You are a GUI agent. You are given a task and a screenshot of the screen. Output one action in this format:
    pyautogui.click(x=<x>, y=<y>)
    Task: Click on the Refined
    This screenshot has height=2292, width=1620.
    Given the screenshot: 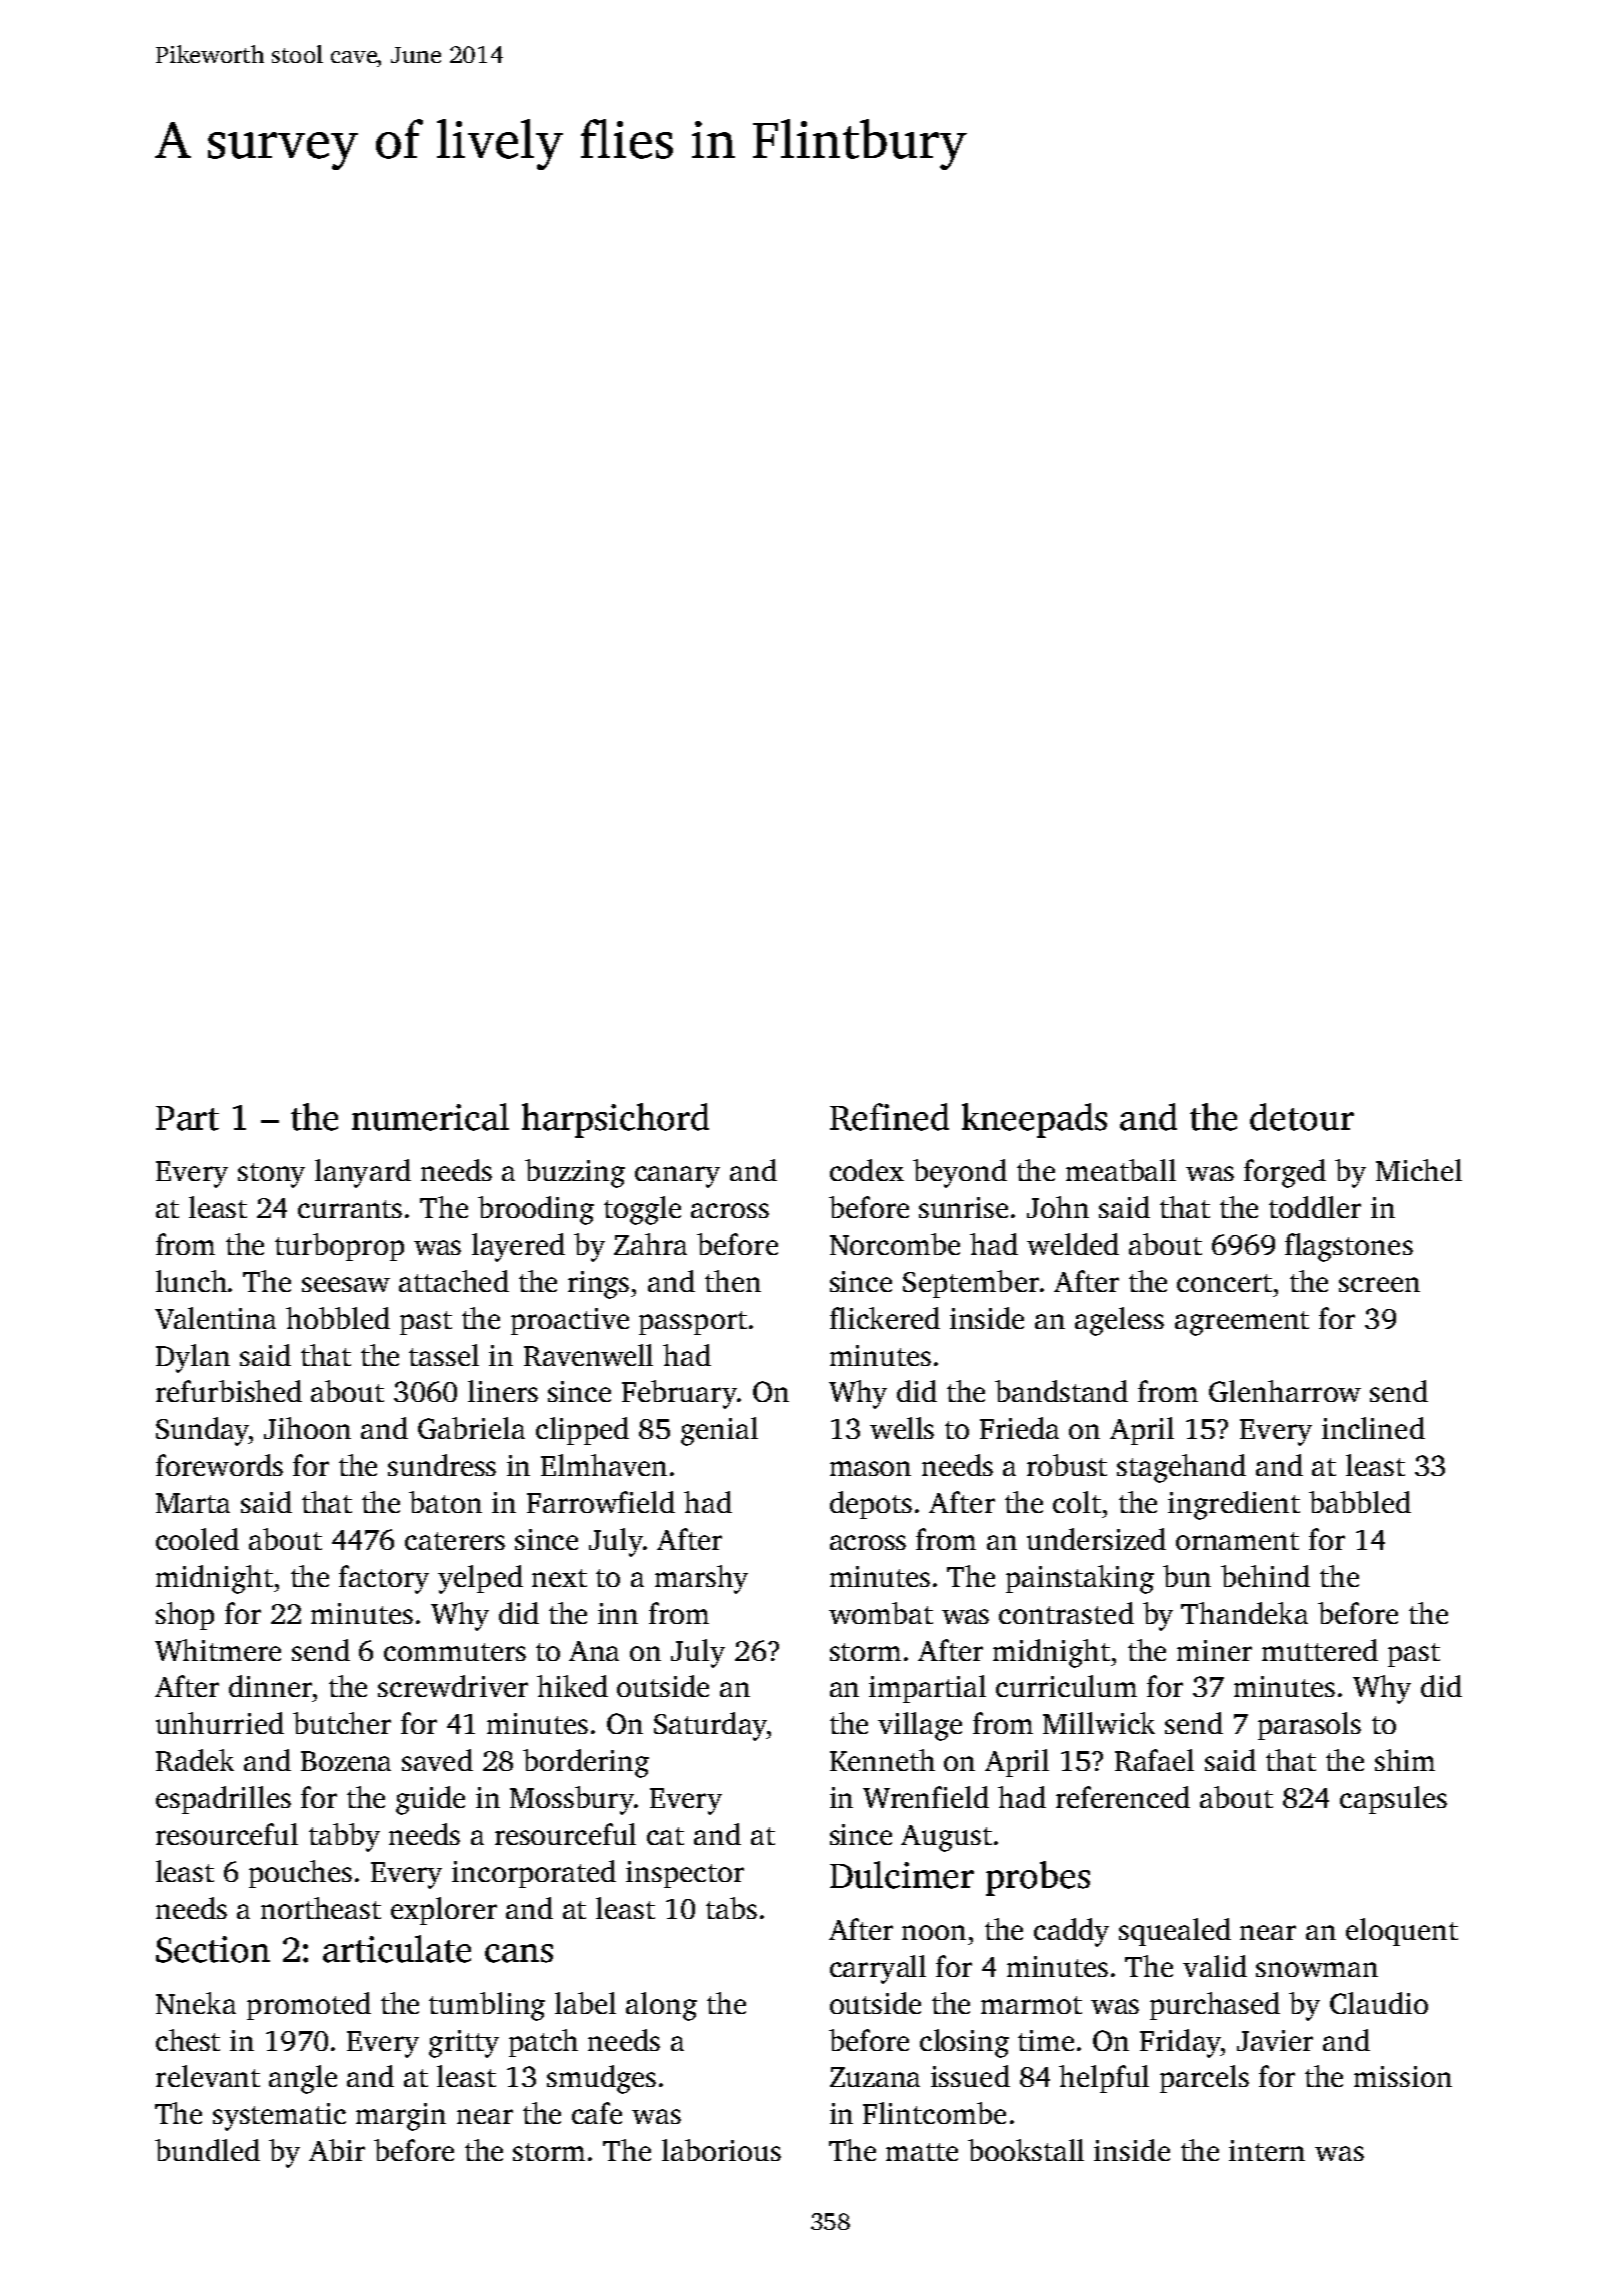 What is the action you would take?
    pyautogui.click(x=889, y=1117)
